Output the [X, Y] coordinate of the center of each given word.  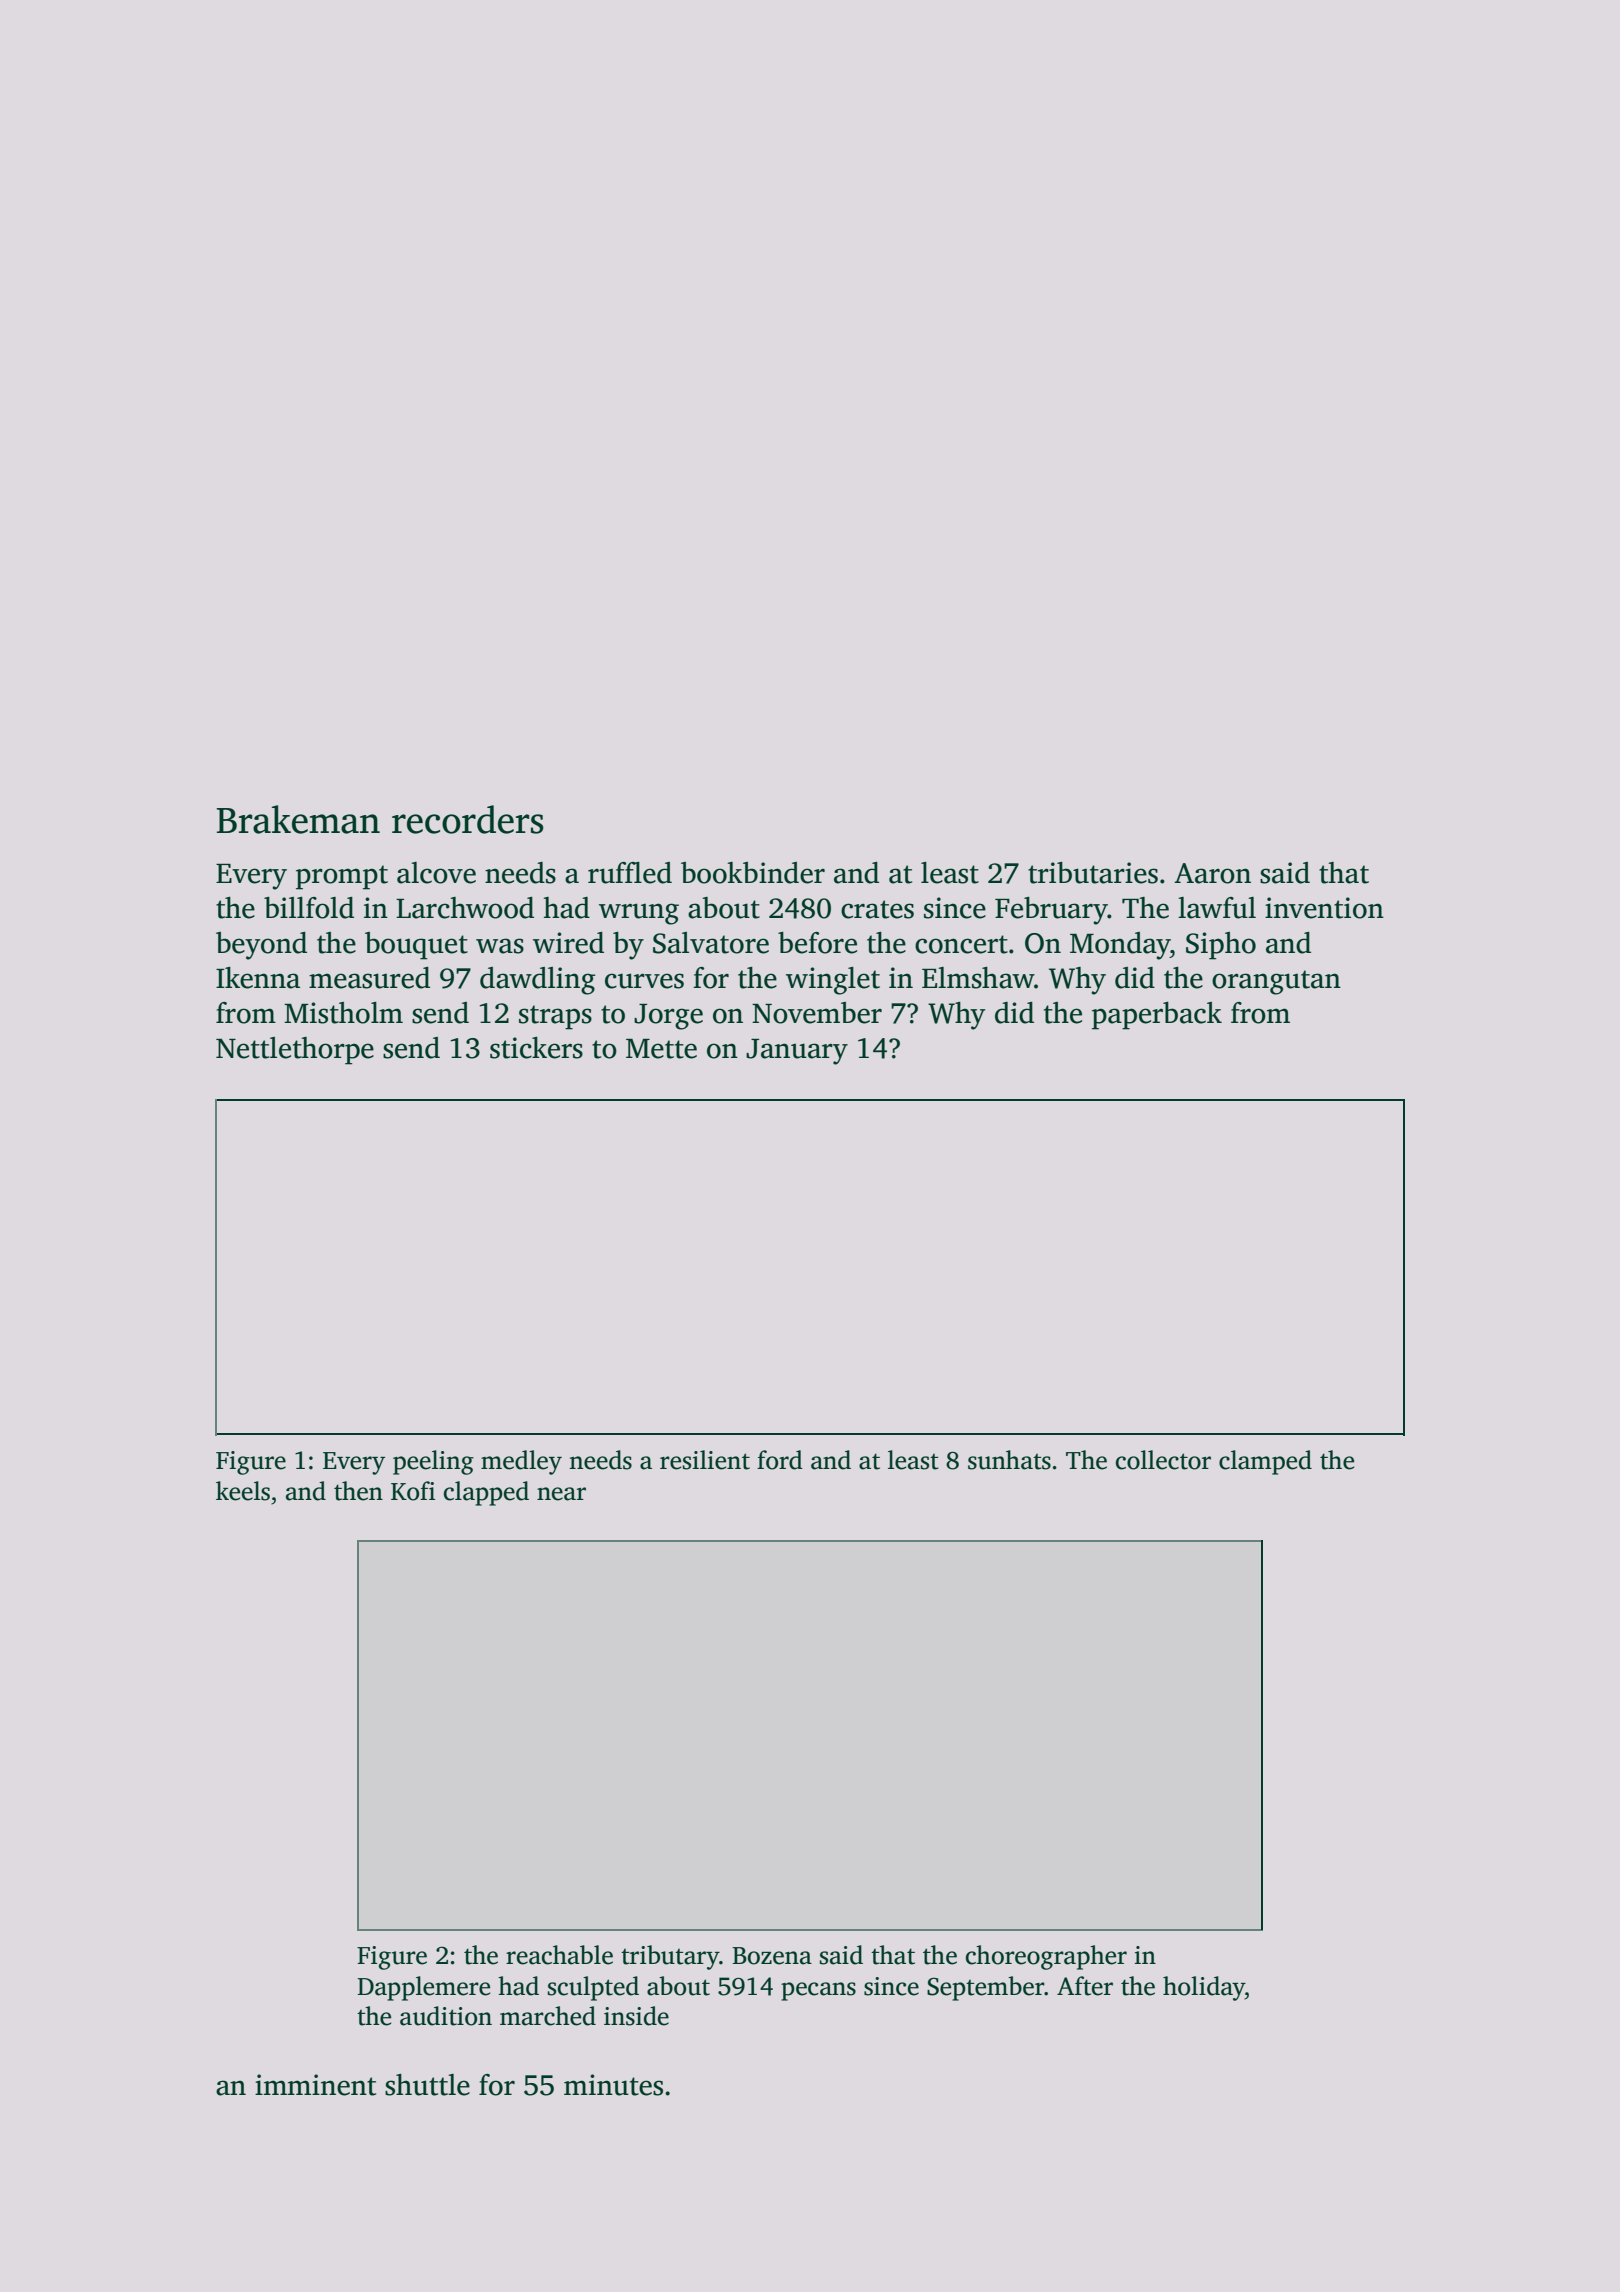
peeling [433, 1462]
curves [644, 981]
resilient [705, 1460]
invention [1324, 908]
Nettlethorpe [295, 1051]
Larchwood [465, 908]
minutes [613, 2085]
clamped [1265, 1462]
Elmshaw [978, 978]
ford [780, 1460]
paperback [1157, 1016]
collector [1163, 1460]
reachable [559, 1955]
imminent [315, 2085]
